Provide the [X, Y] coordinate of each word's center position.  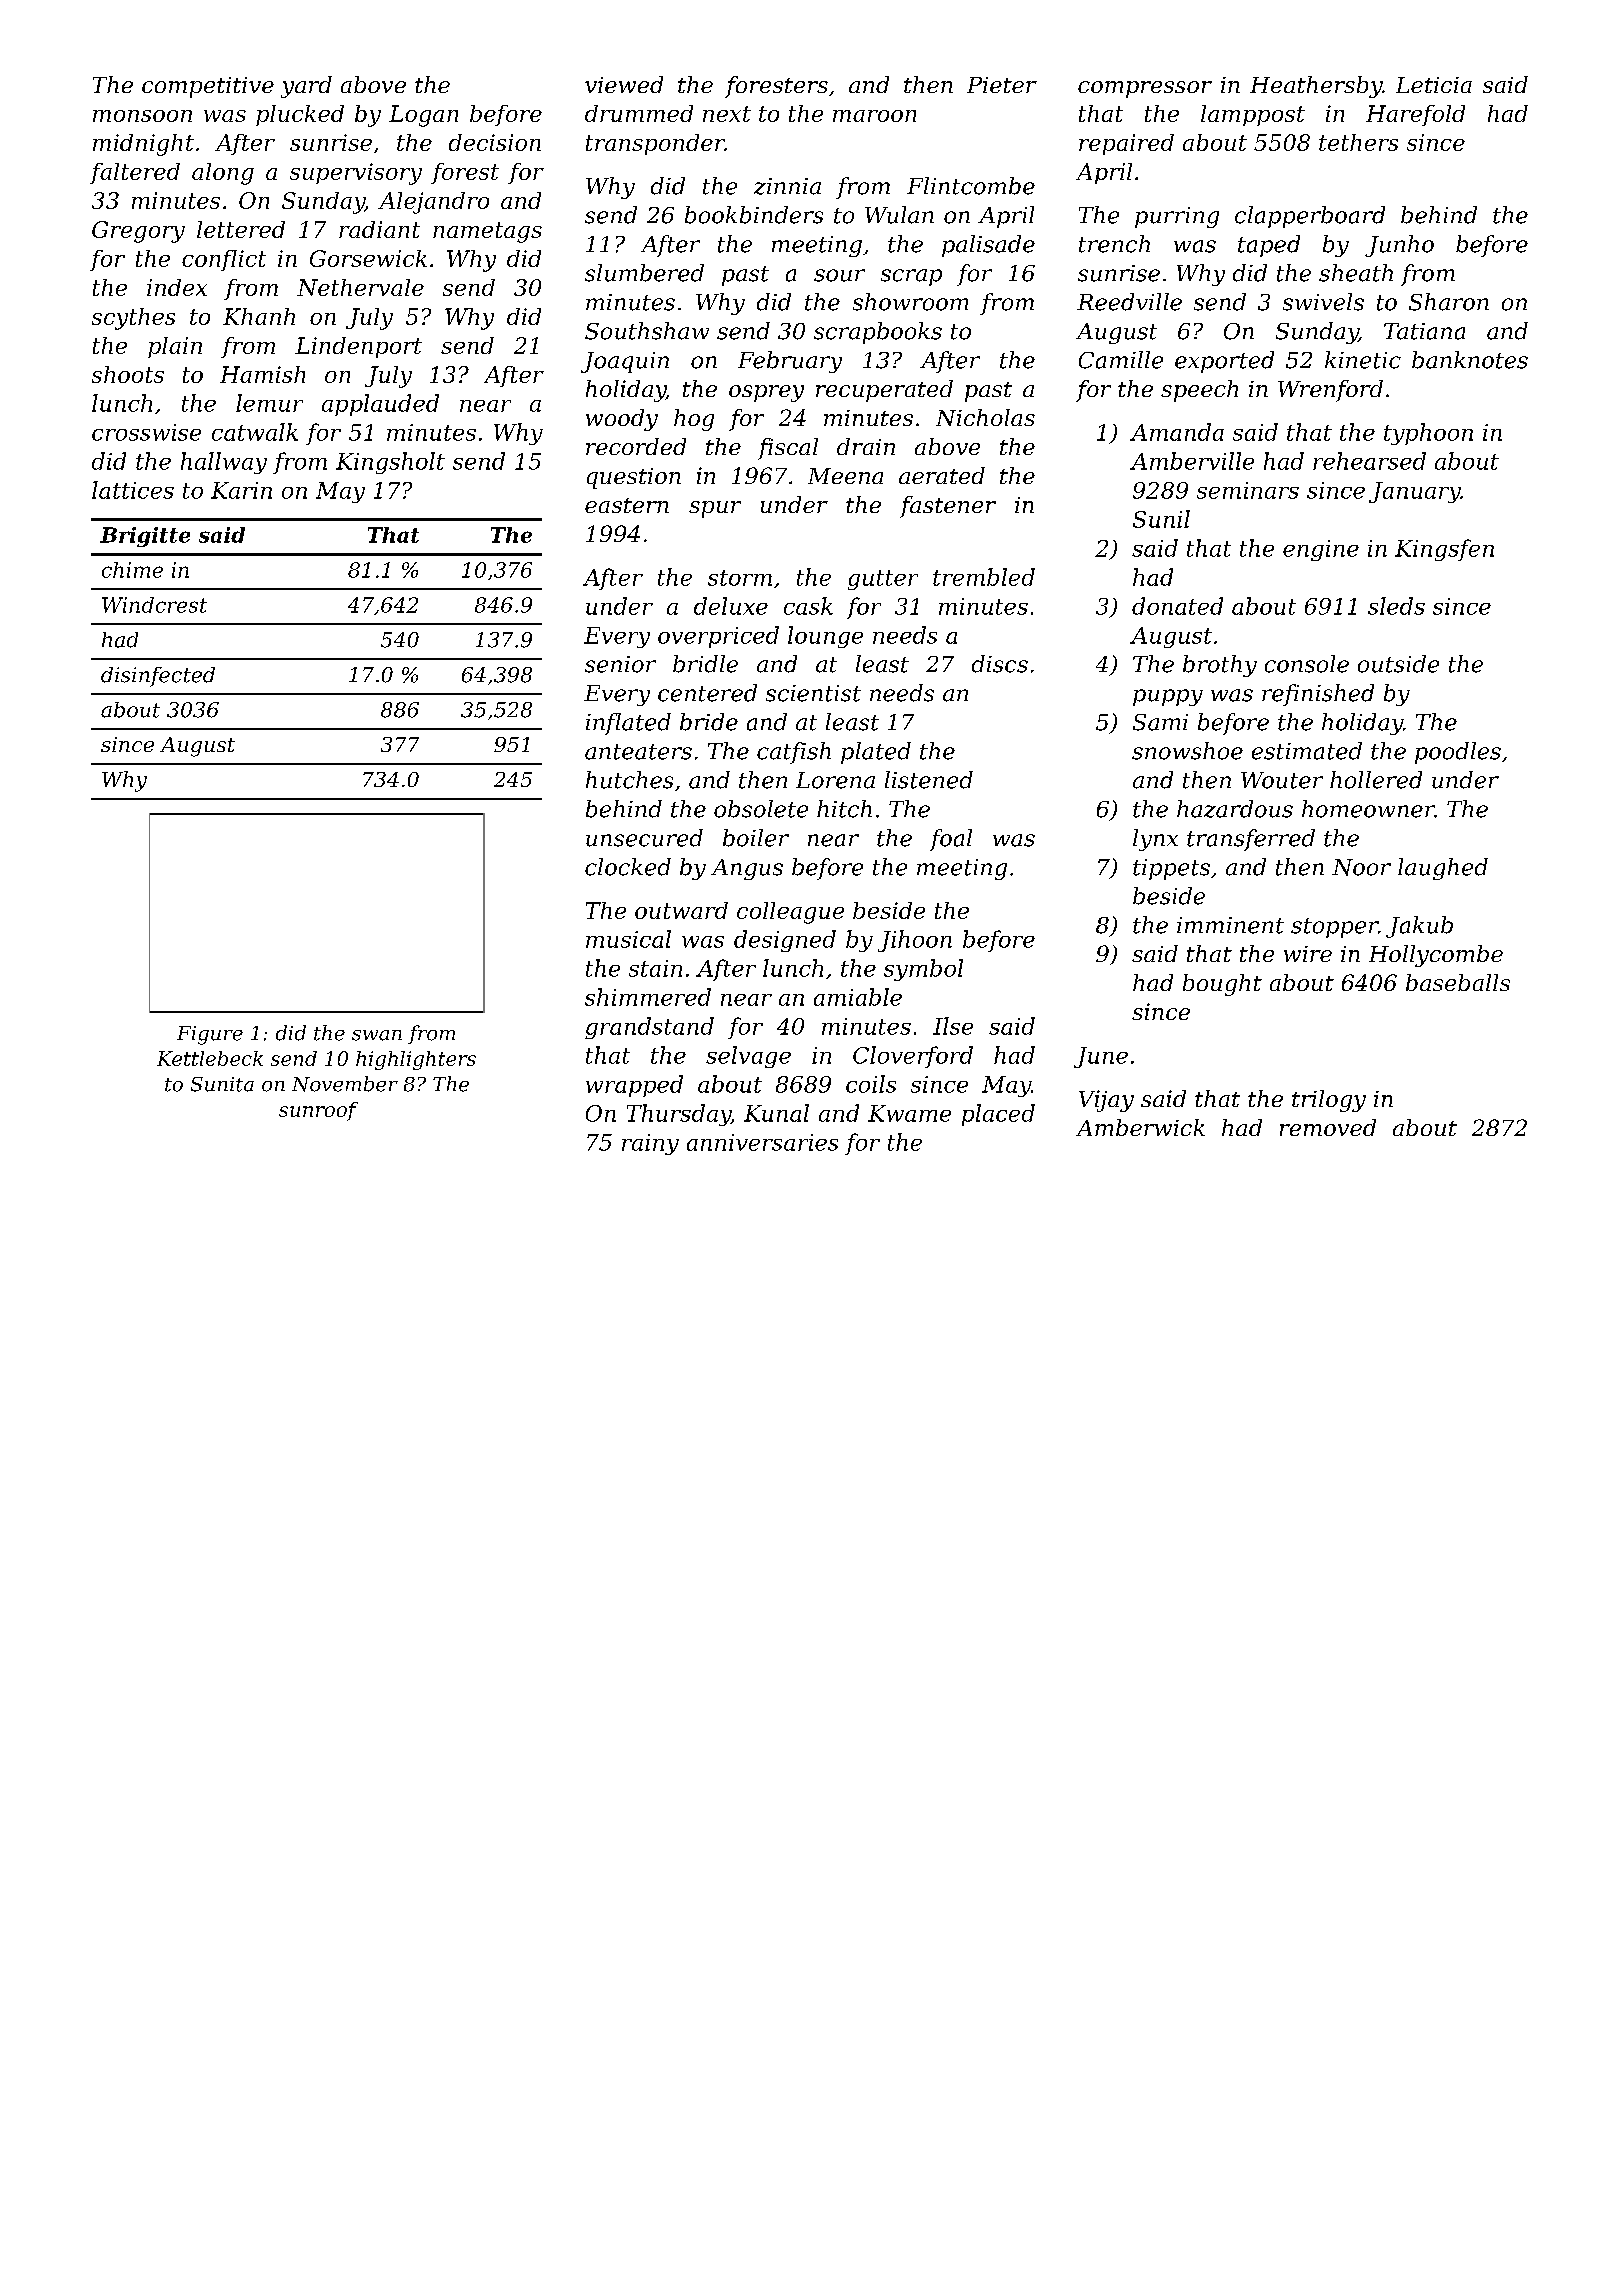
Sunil [1161, 519]
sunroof [318, 1111]
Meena [845, 476]
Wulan [899, 215]
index [177, 287]
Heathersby [1316, 87]
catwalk [255, 432]
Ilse [953, 1026]
